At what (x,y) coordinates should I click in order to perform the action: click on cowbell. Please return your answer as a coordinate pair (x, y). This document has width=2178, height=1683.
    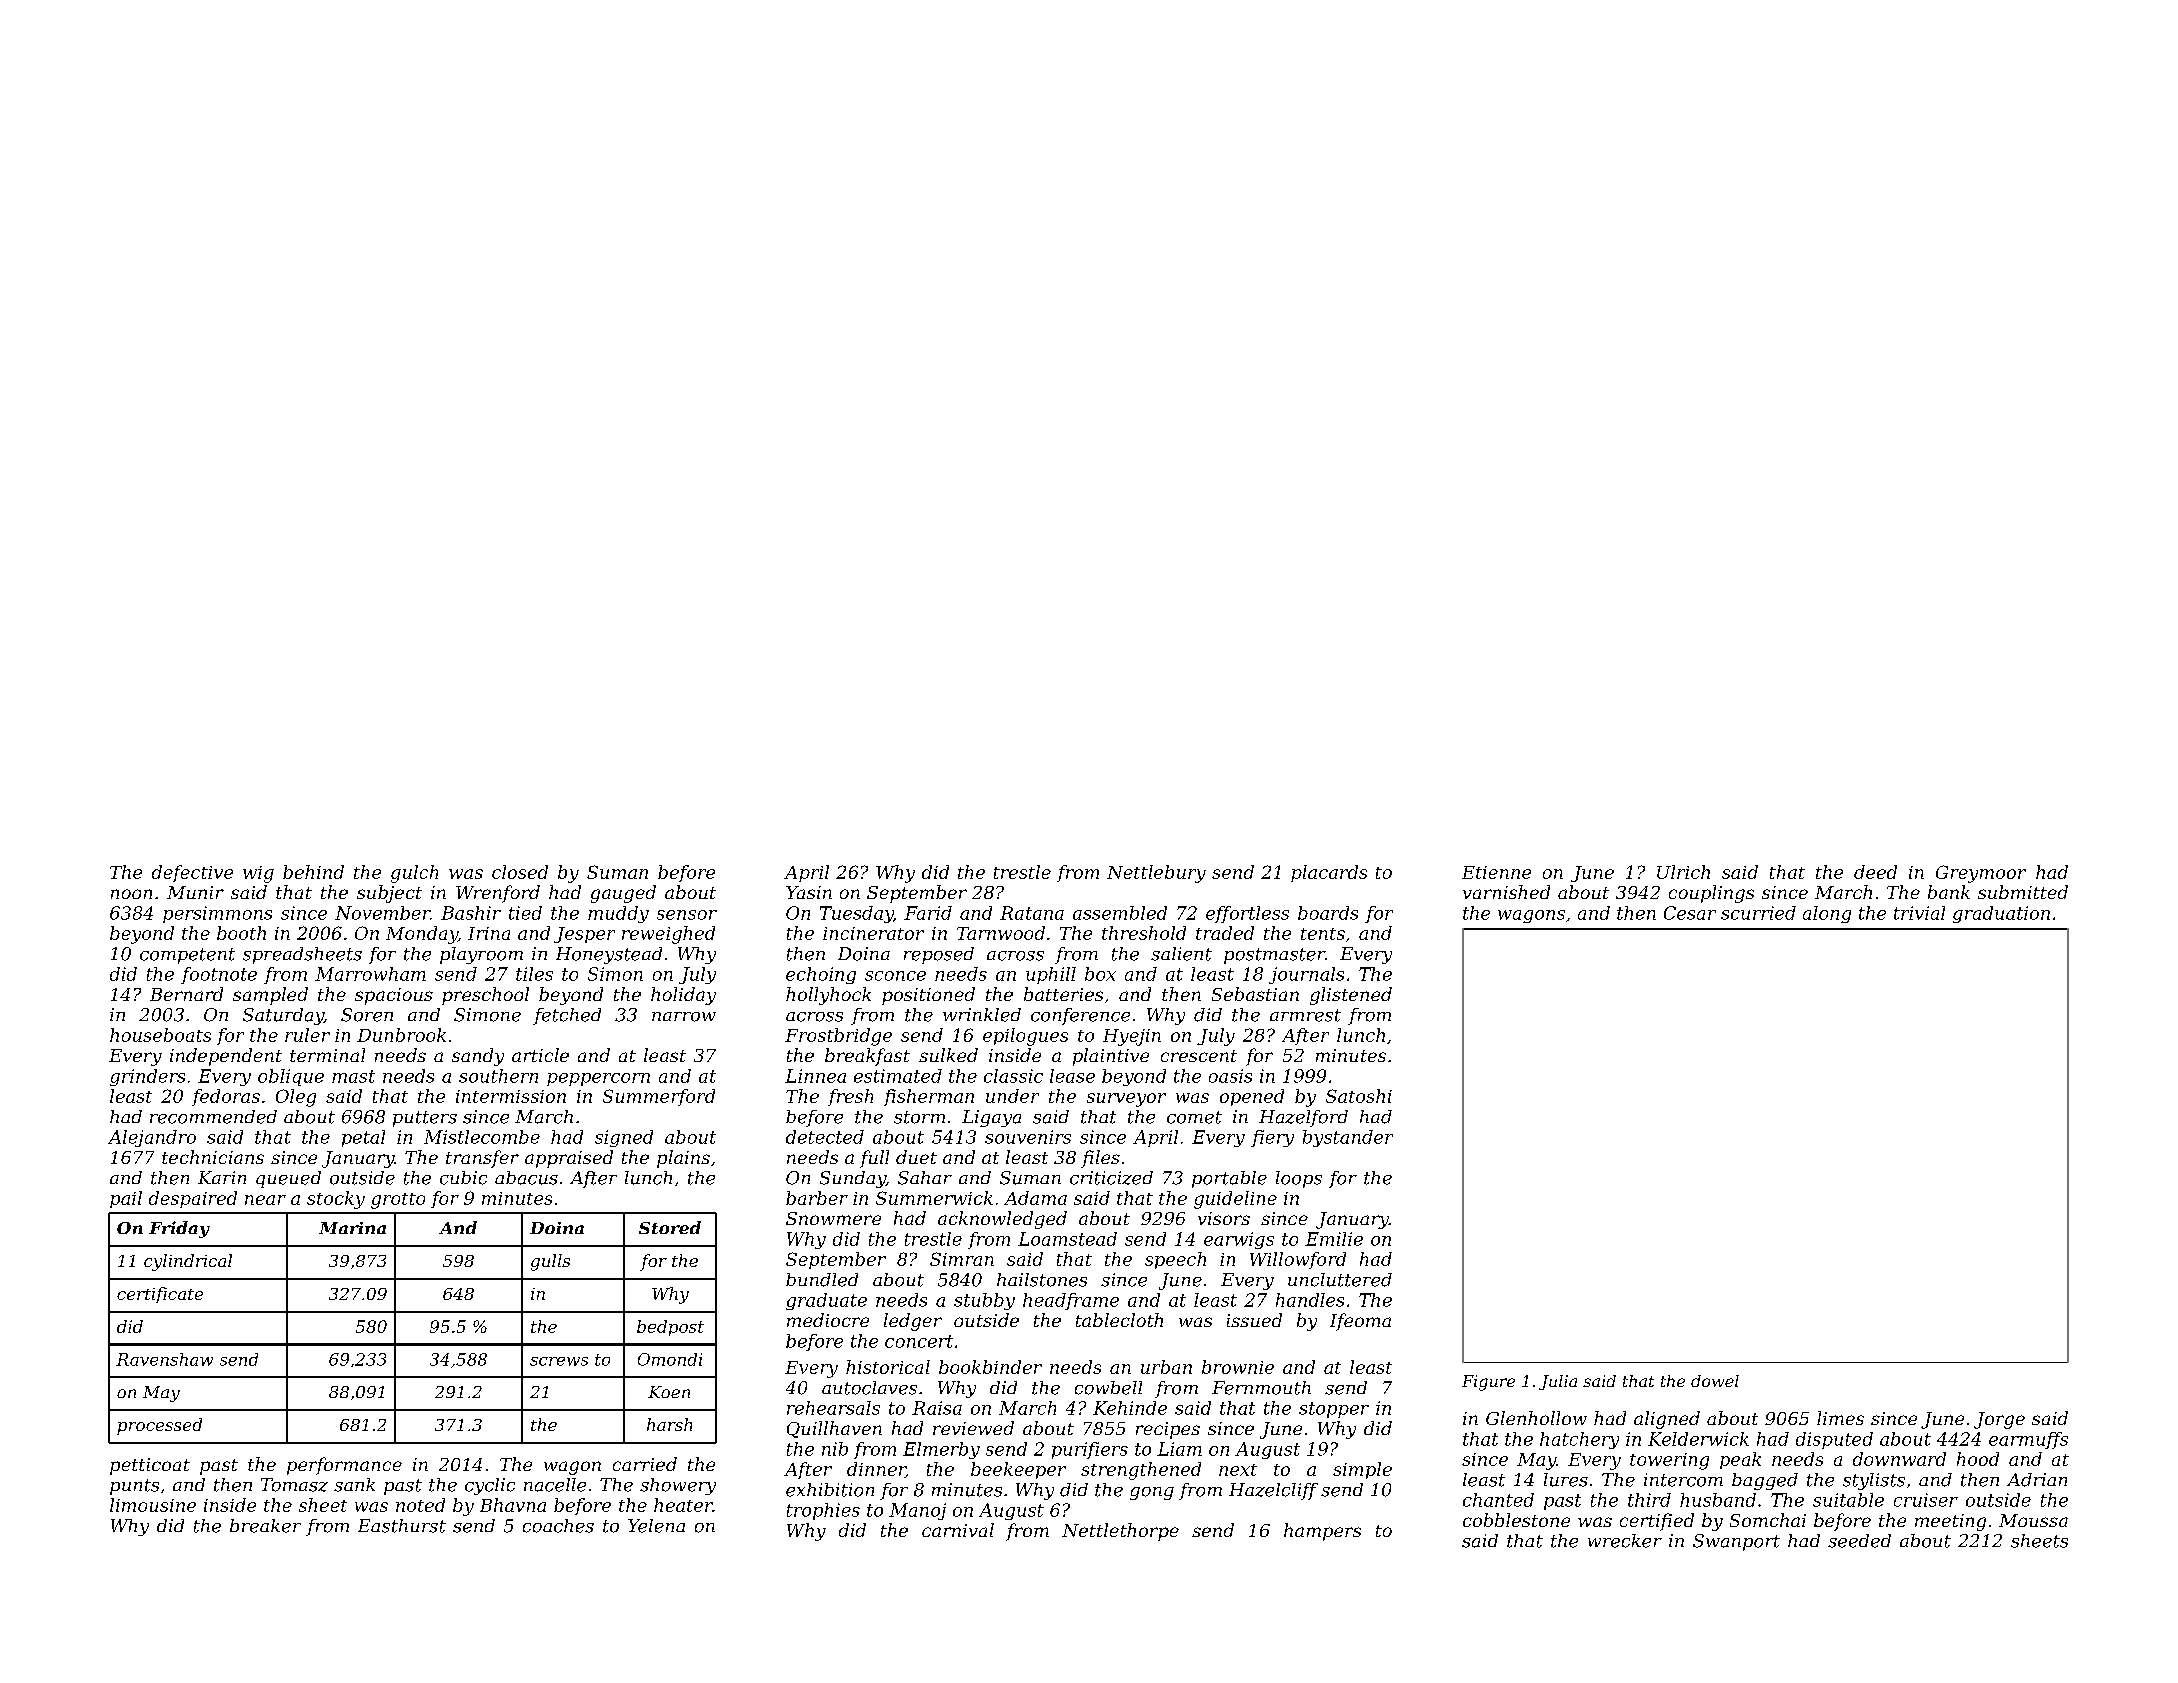
    Looking at the image, I should click on (1108, 1388).
